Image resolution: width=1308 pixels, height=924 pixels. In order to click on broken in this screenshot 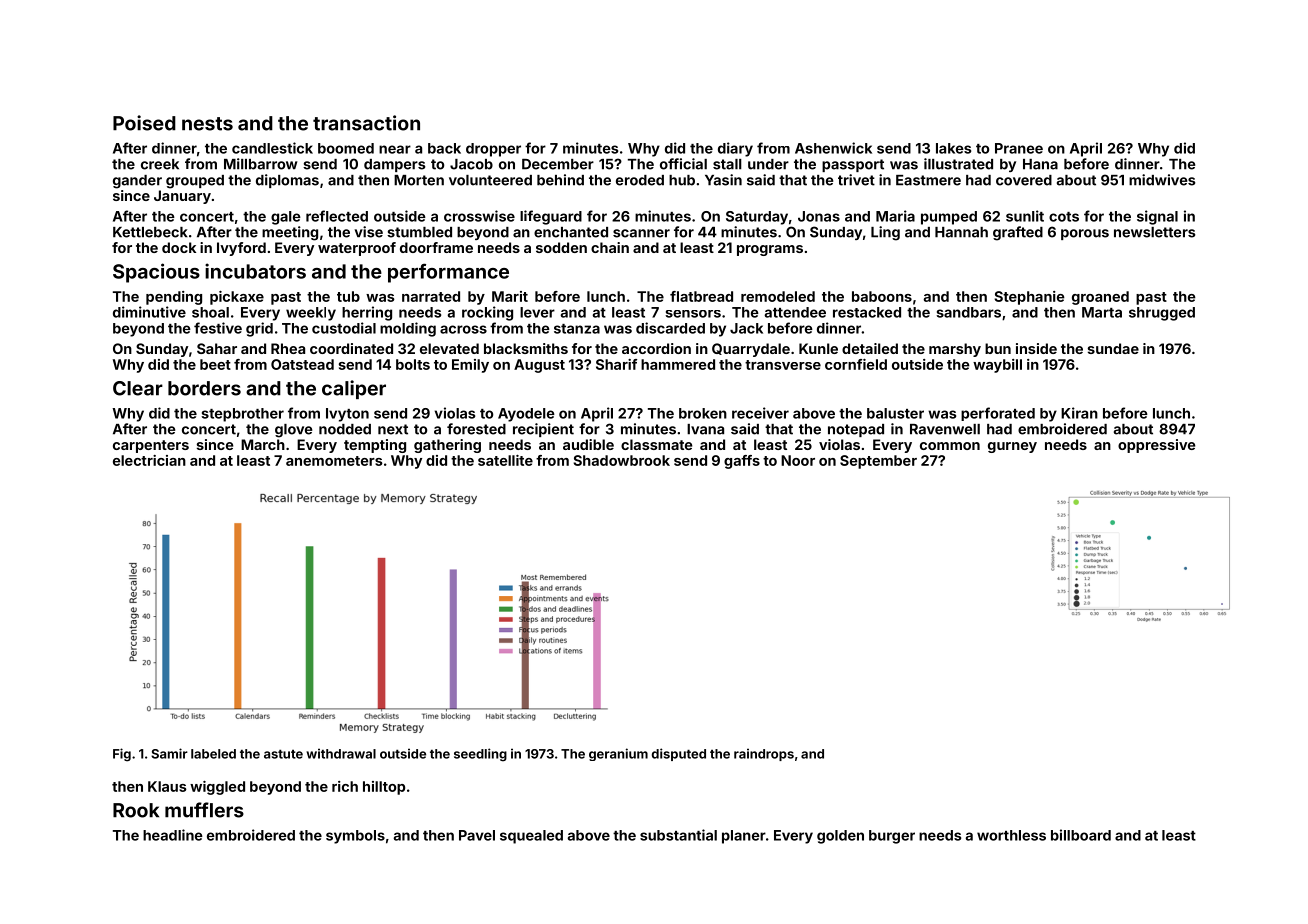, I will do `click(703, 413)`.
